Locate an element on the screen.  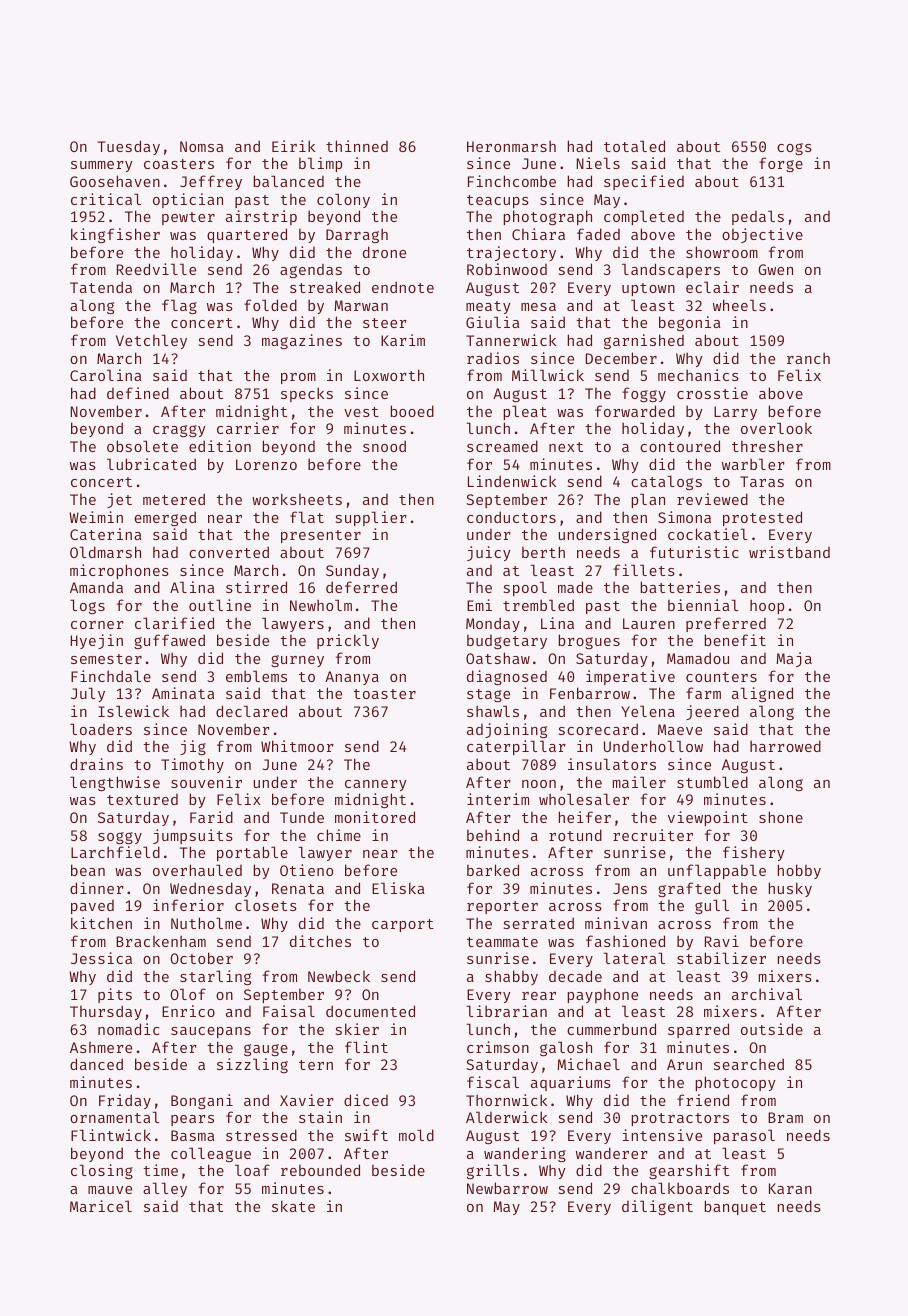
Lauren is located at coordinates (649, 623).
